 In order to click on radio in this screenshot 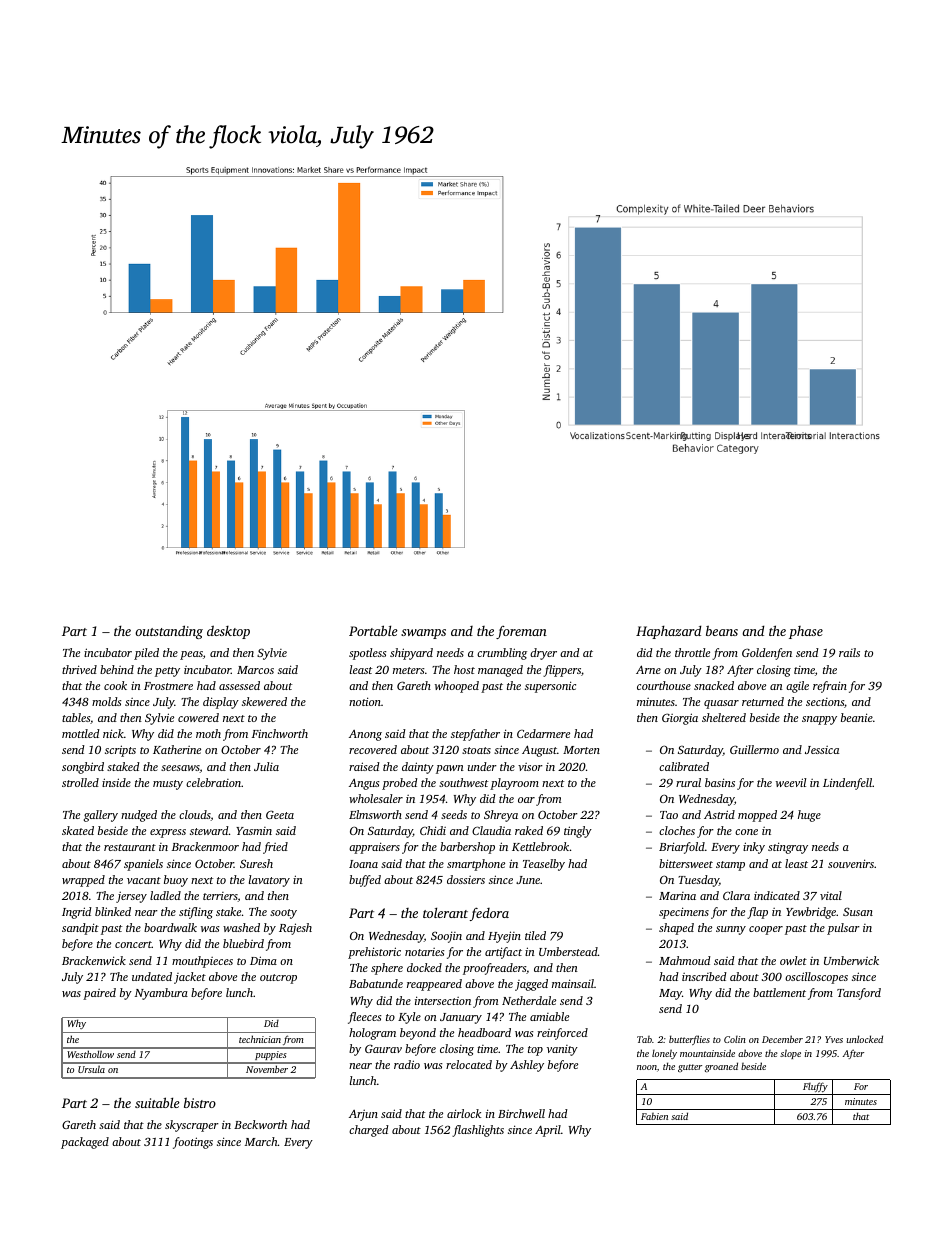, I will do `click(407, 1064)`.
